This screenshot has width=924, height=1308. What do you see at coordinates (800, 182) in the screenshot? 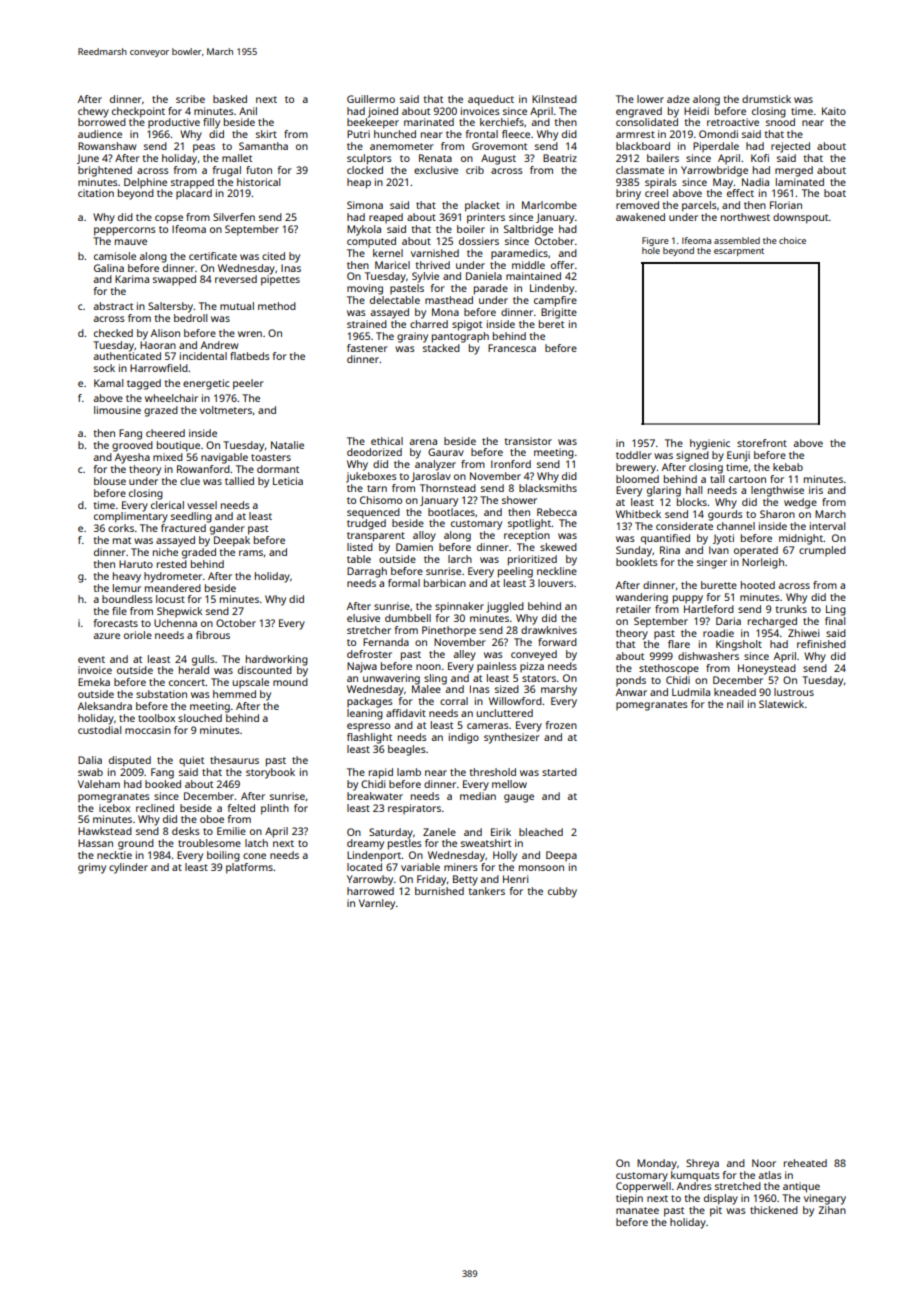
I see `laminated` at bounding box center [800, 182].
